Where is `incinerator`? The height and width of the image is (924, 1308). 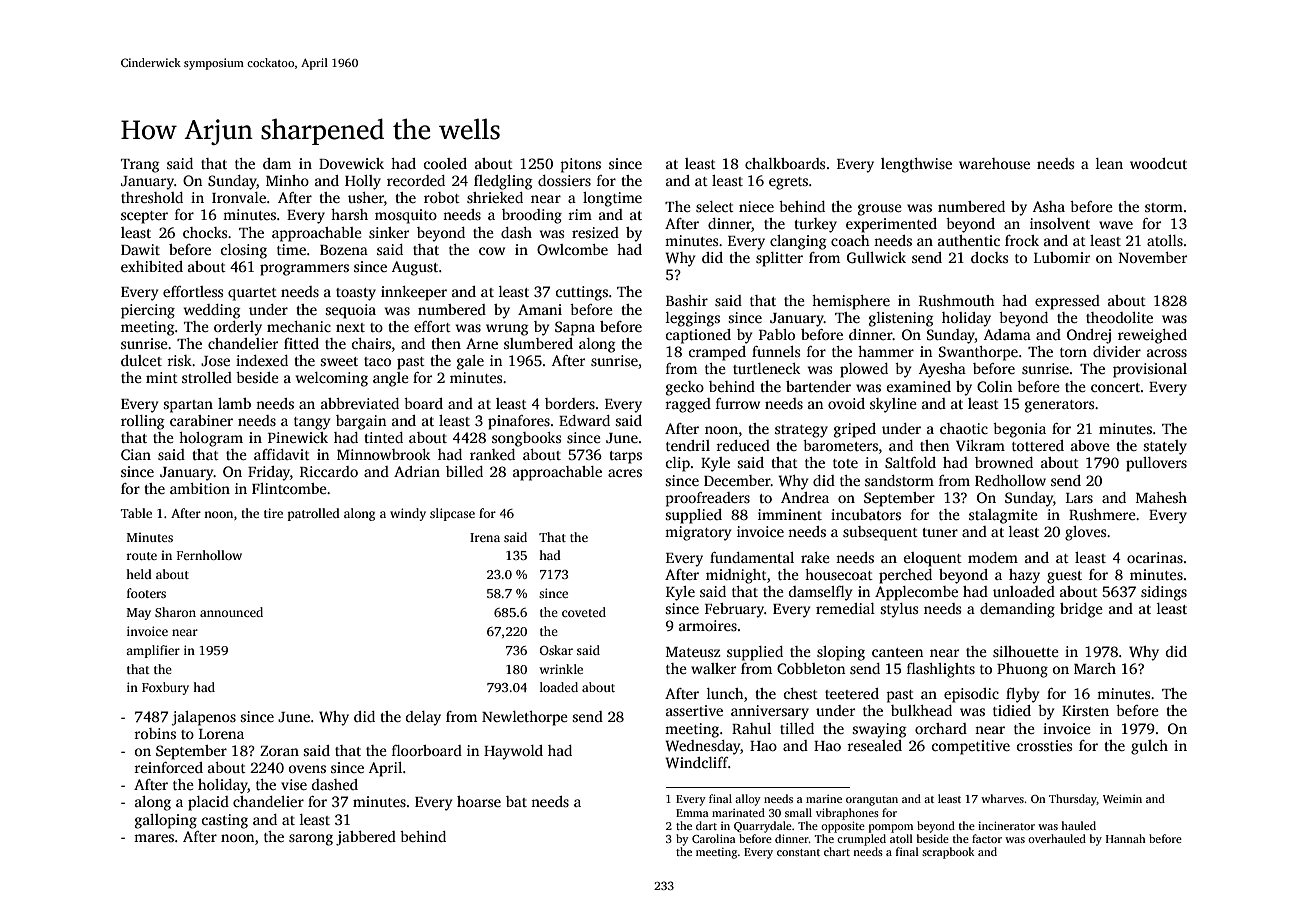 incinerator is located at coordinates (1006, 825).
